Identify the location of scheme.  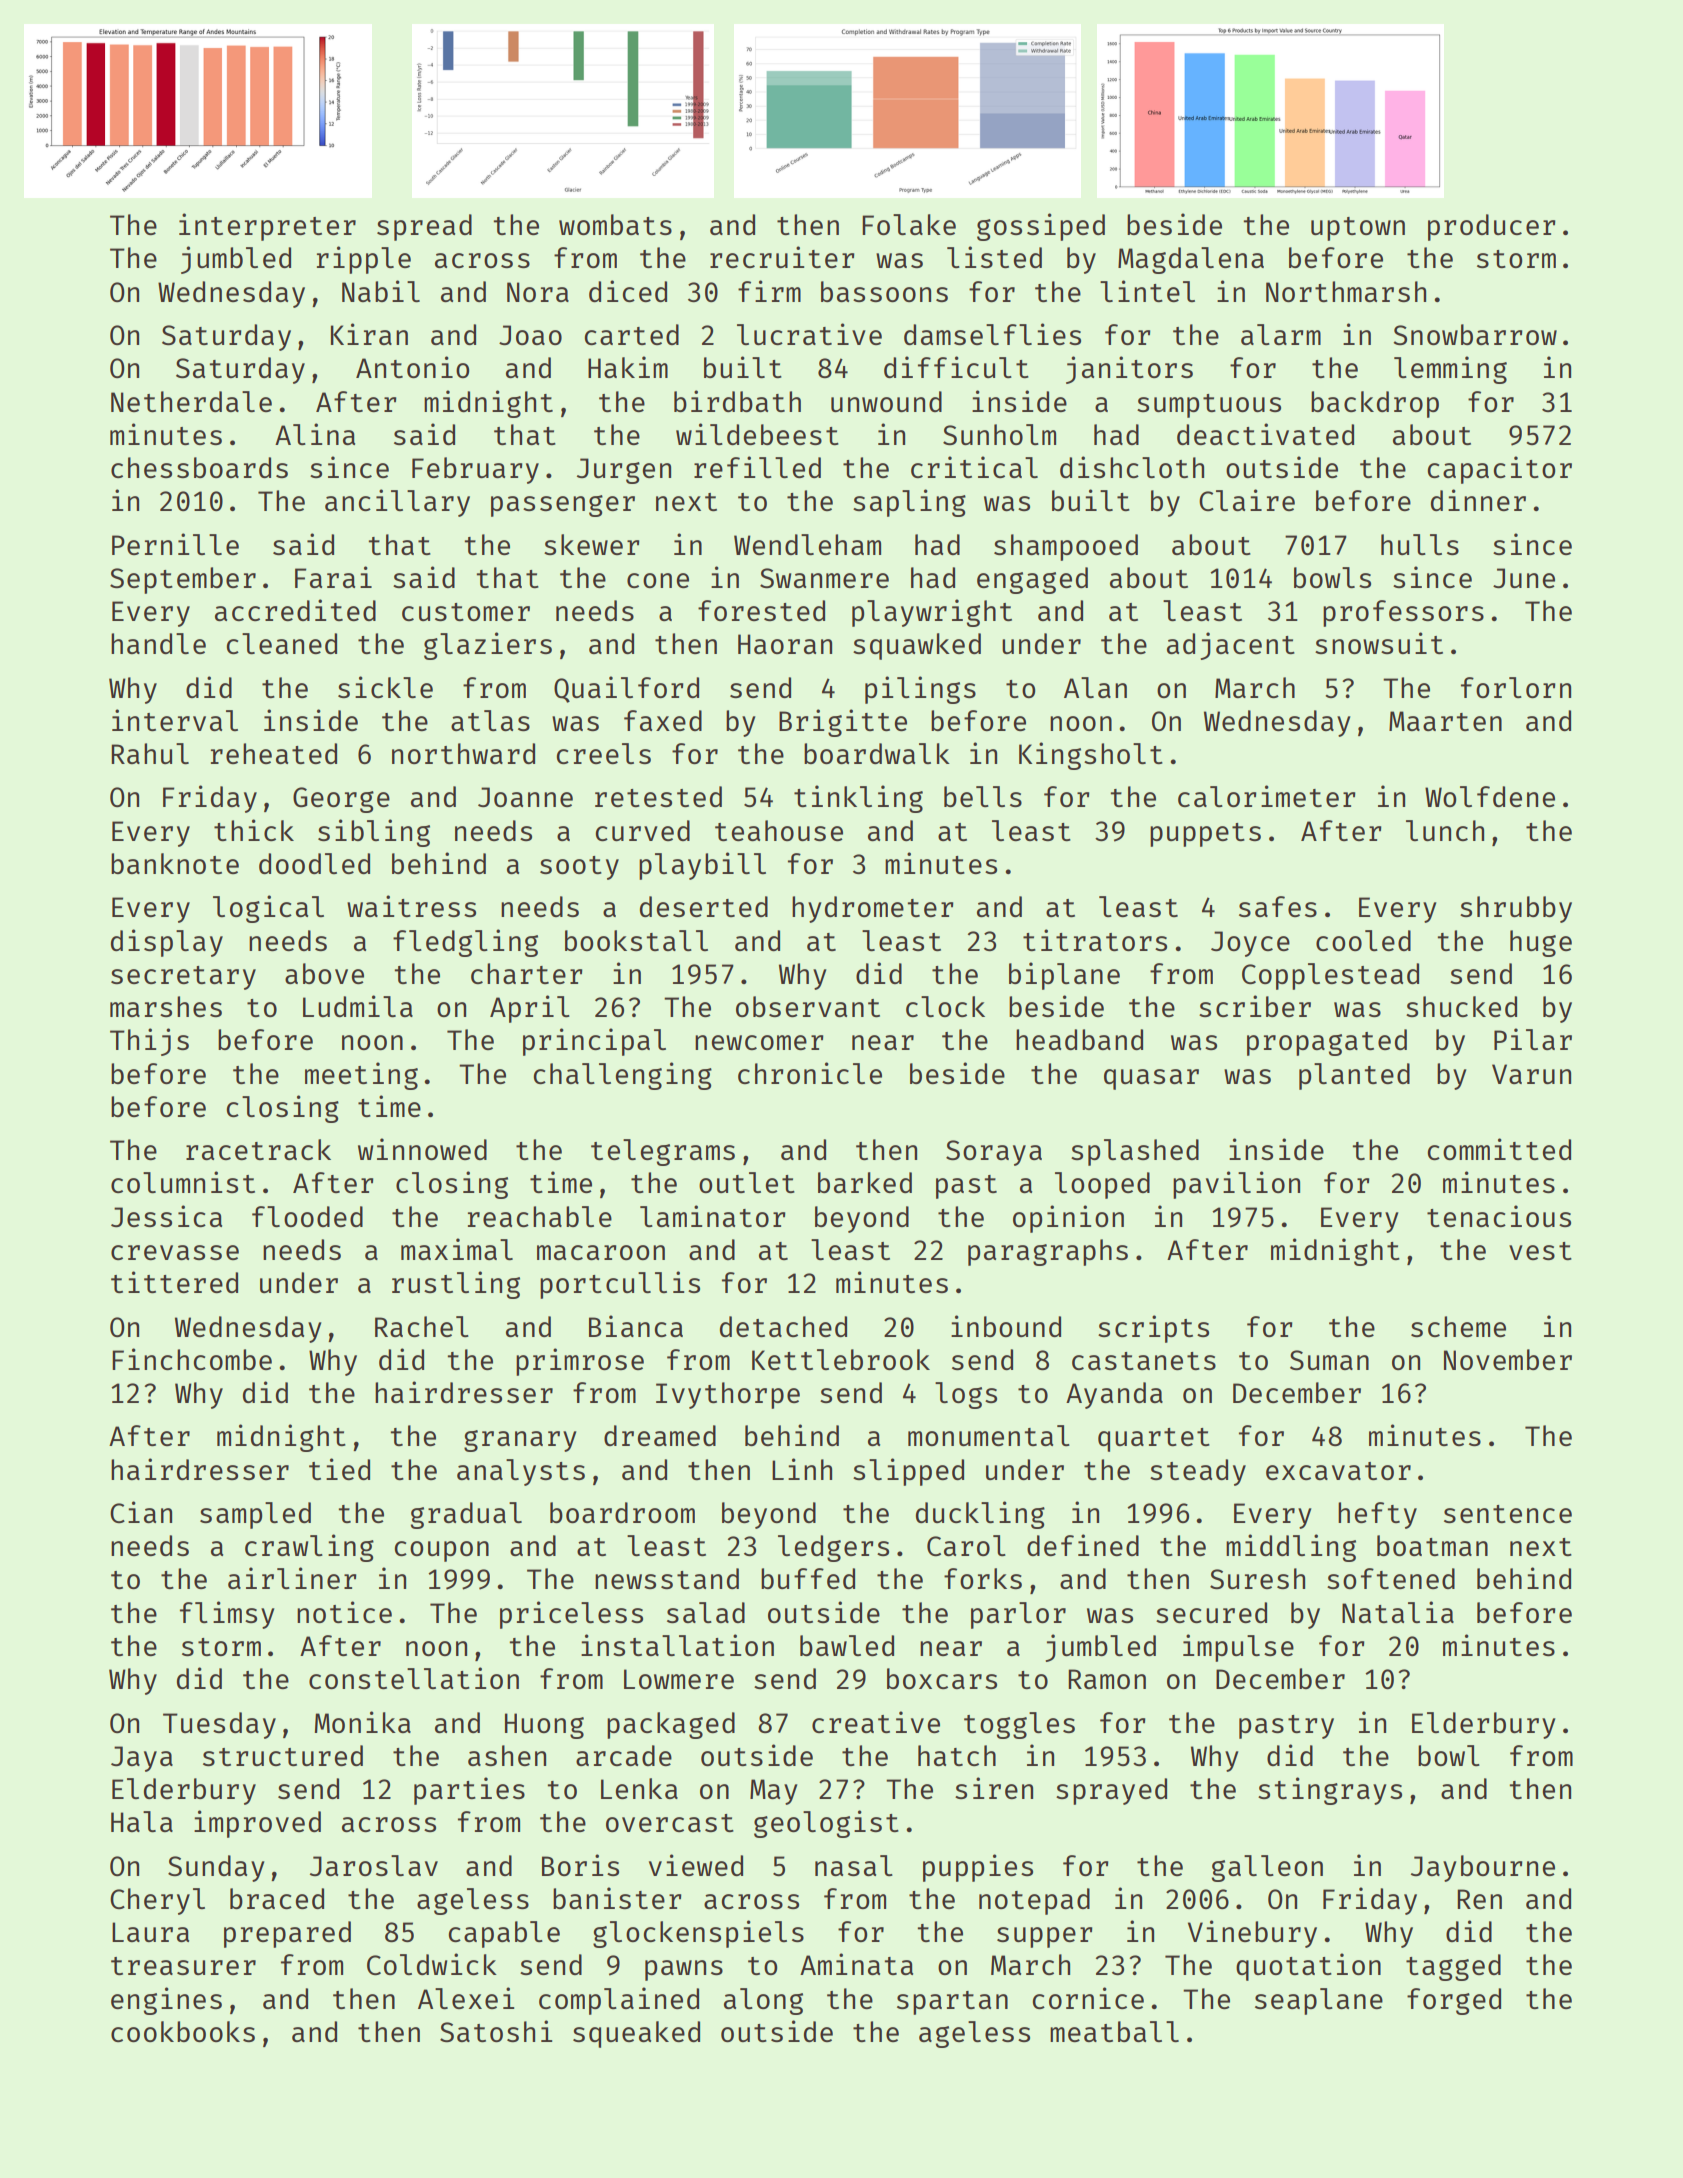
(1458, 1326).
